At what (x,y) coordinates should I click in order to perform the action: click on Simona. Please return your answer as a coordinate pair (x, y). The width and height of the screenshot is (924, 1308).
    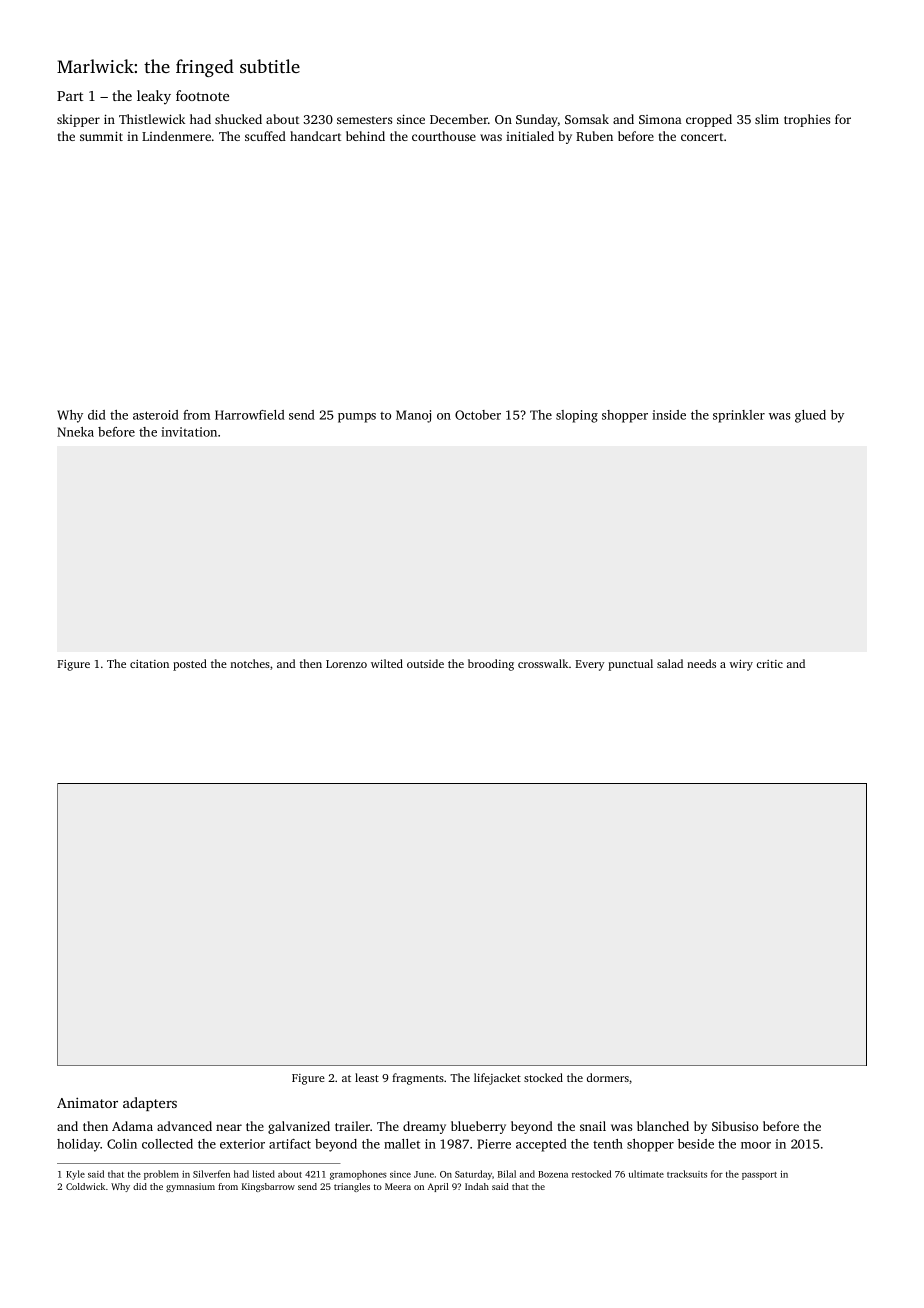
    Looking at the image, I should click on (660, 119).
